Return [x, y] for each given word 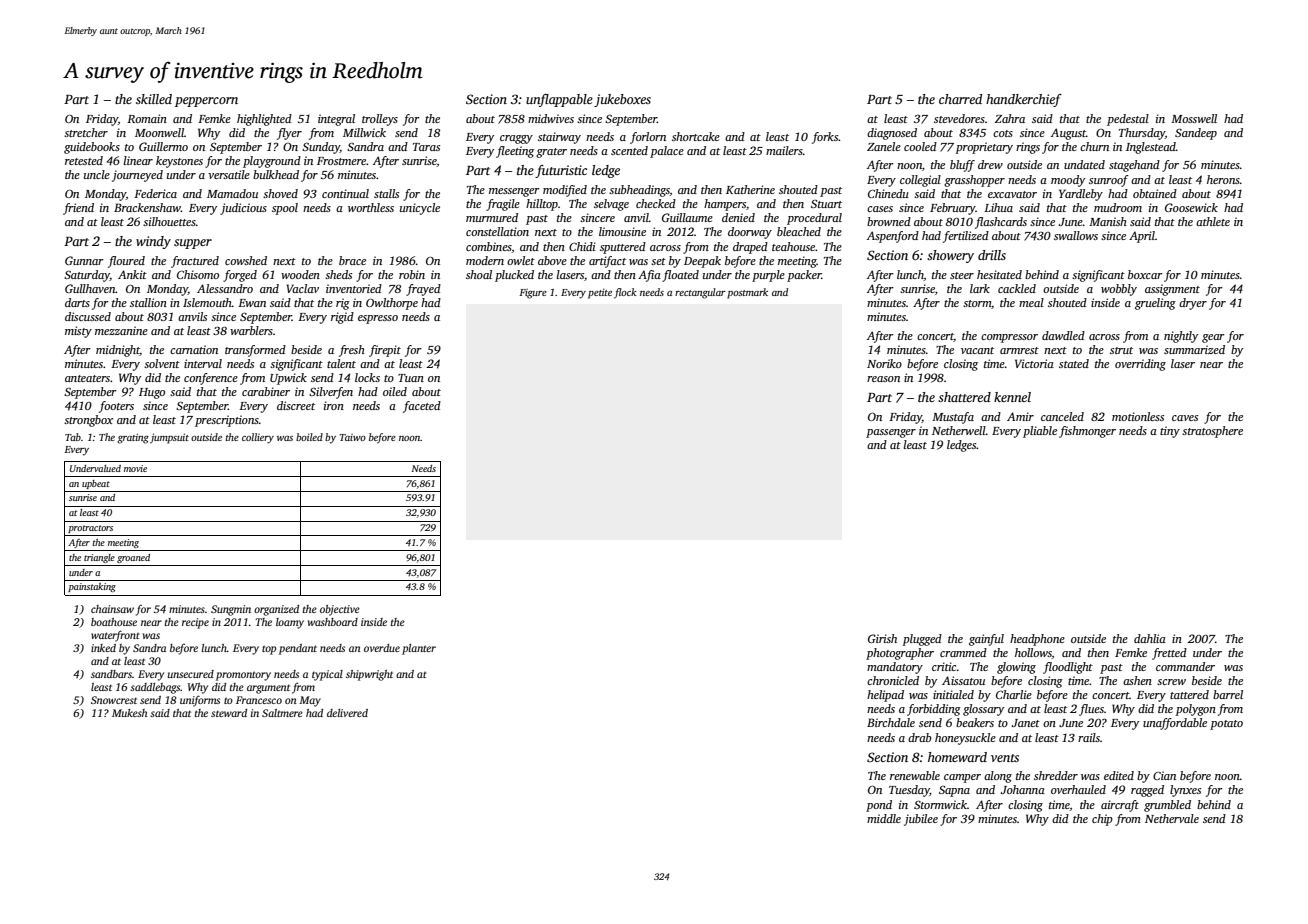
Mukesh [129, 713]
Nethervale [1172, 818]
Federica [155, 193]
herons [1223, 179]
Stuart [826, 203]
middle [884, 818]
